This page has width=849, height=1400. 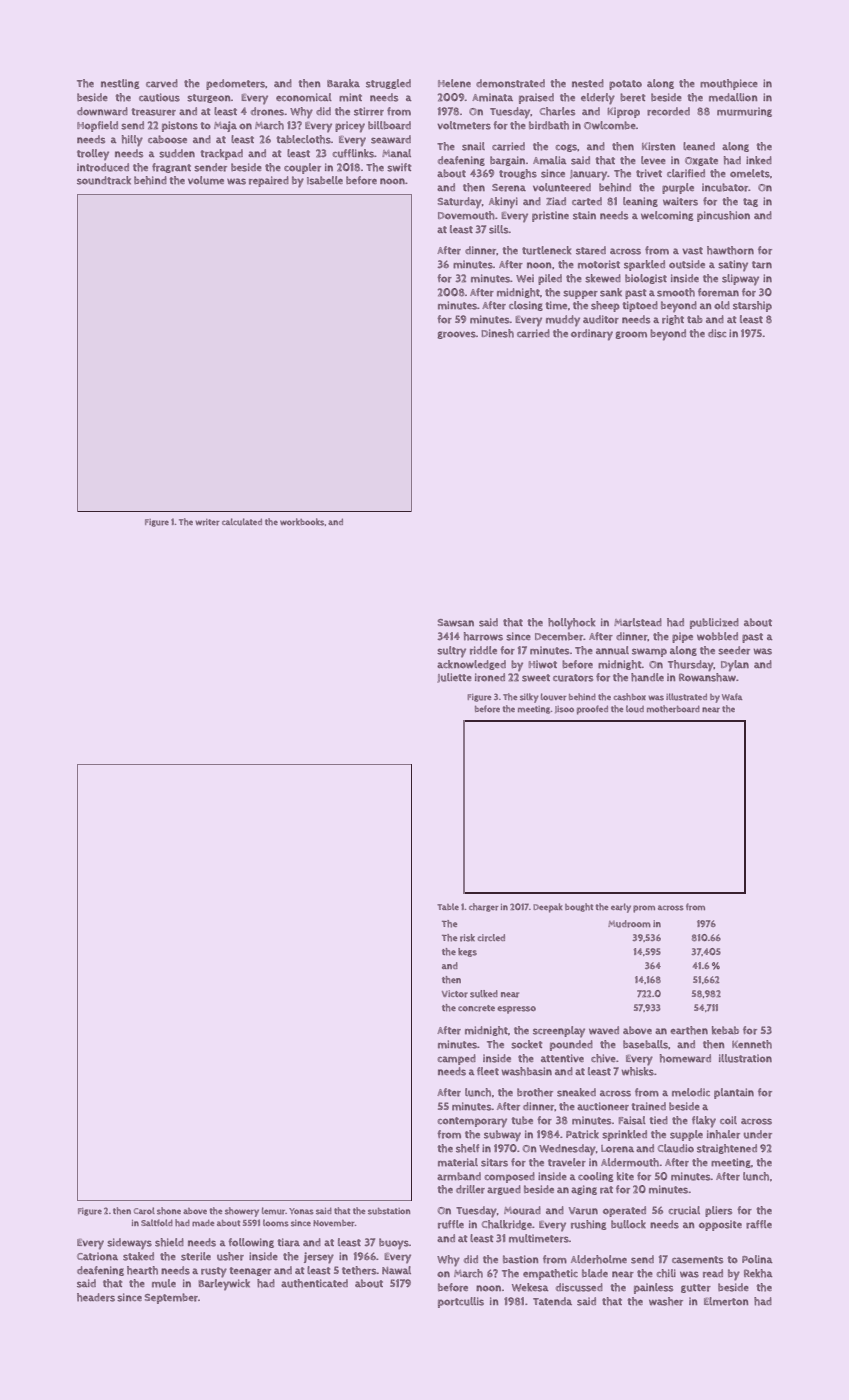 I want to click on sudden, so click(x=177, y=153).
